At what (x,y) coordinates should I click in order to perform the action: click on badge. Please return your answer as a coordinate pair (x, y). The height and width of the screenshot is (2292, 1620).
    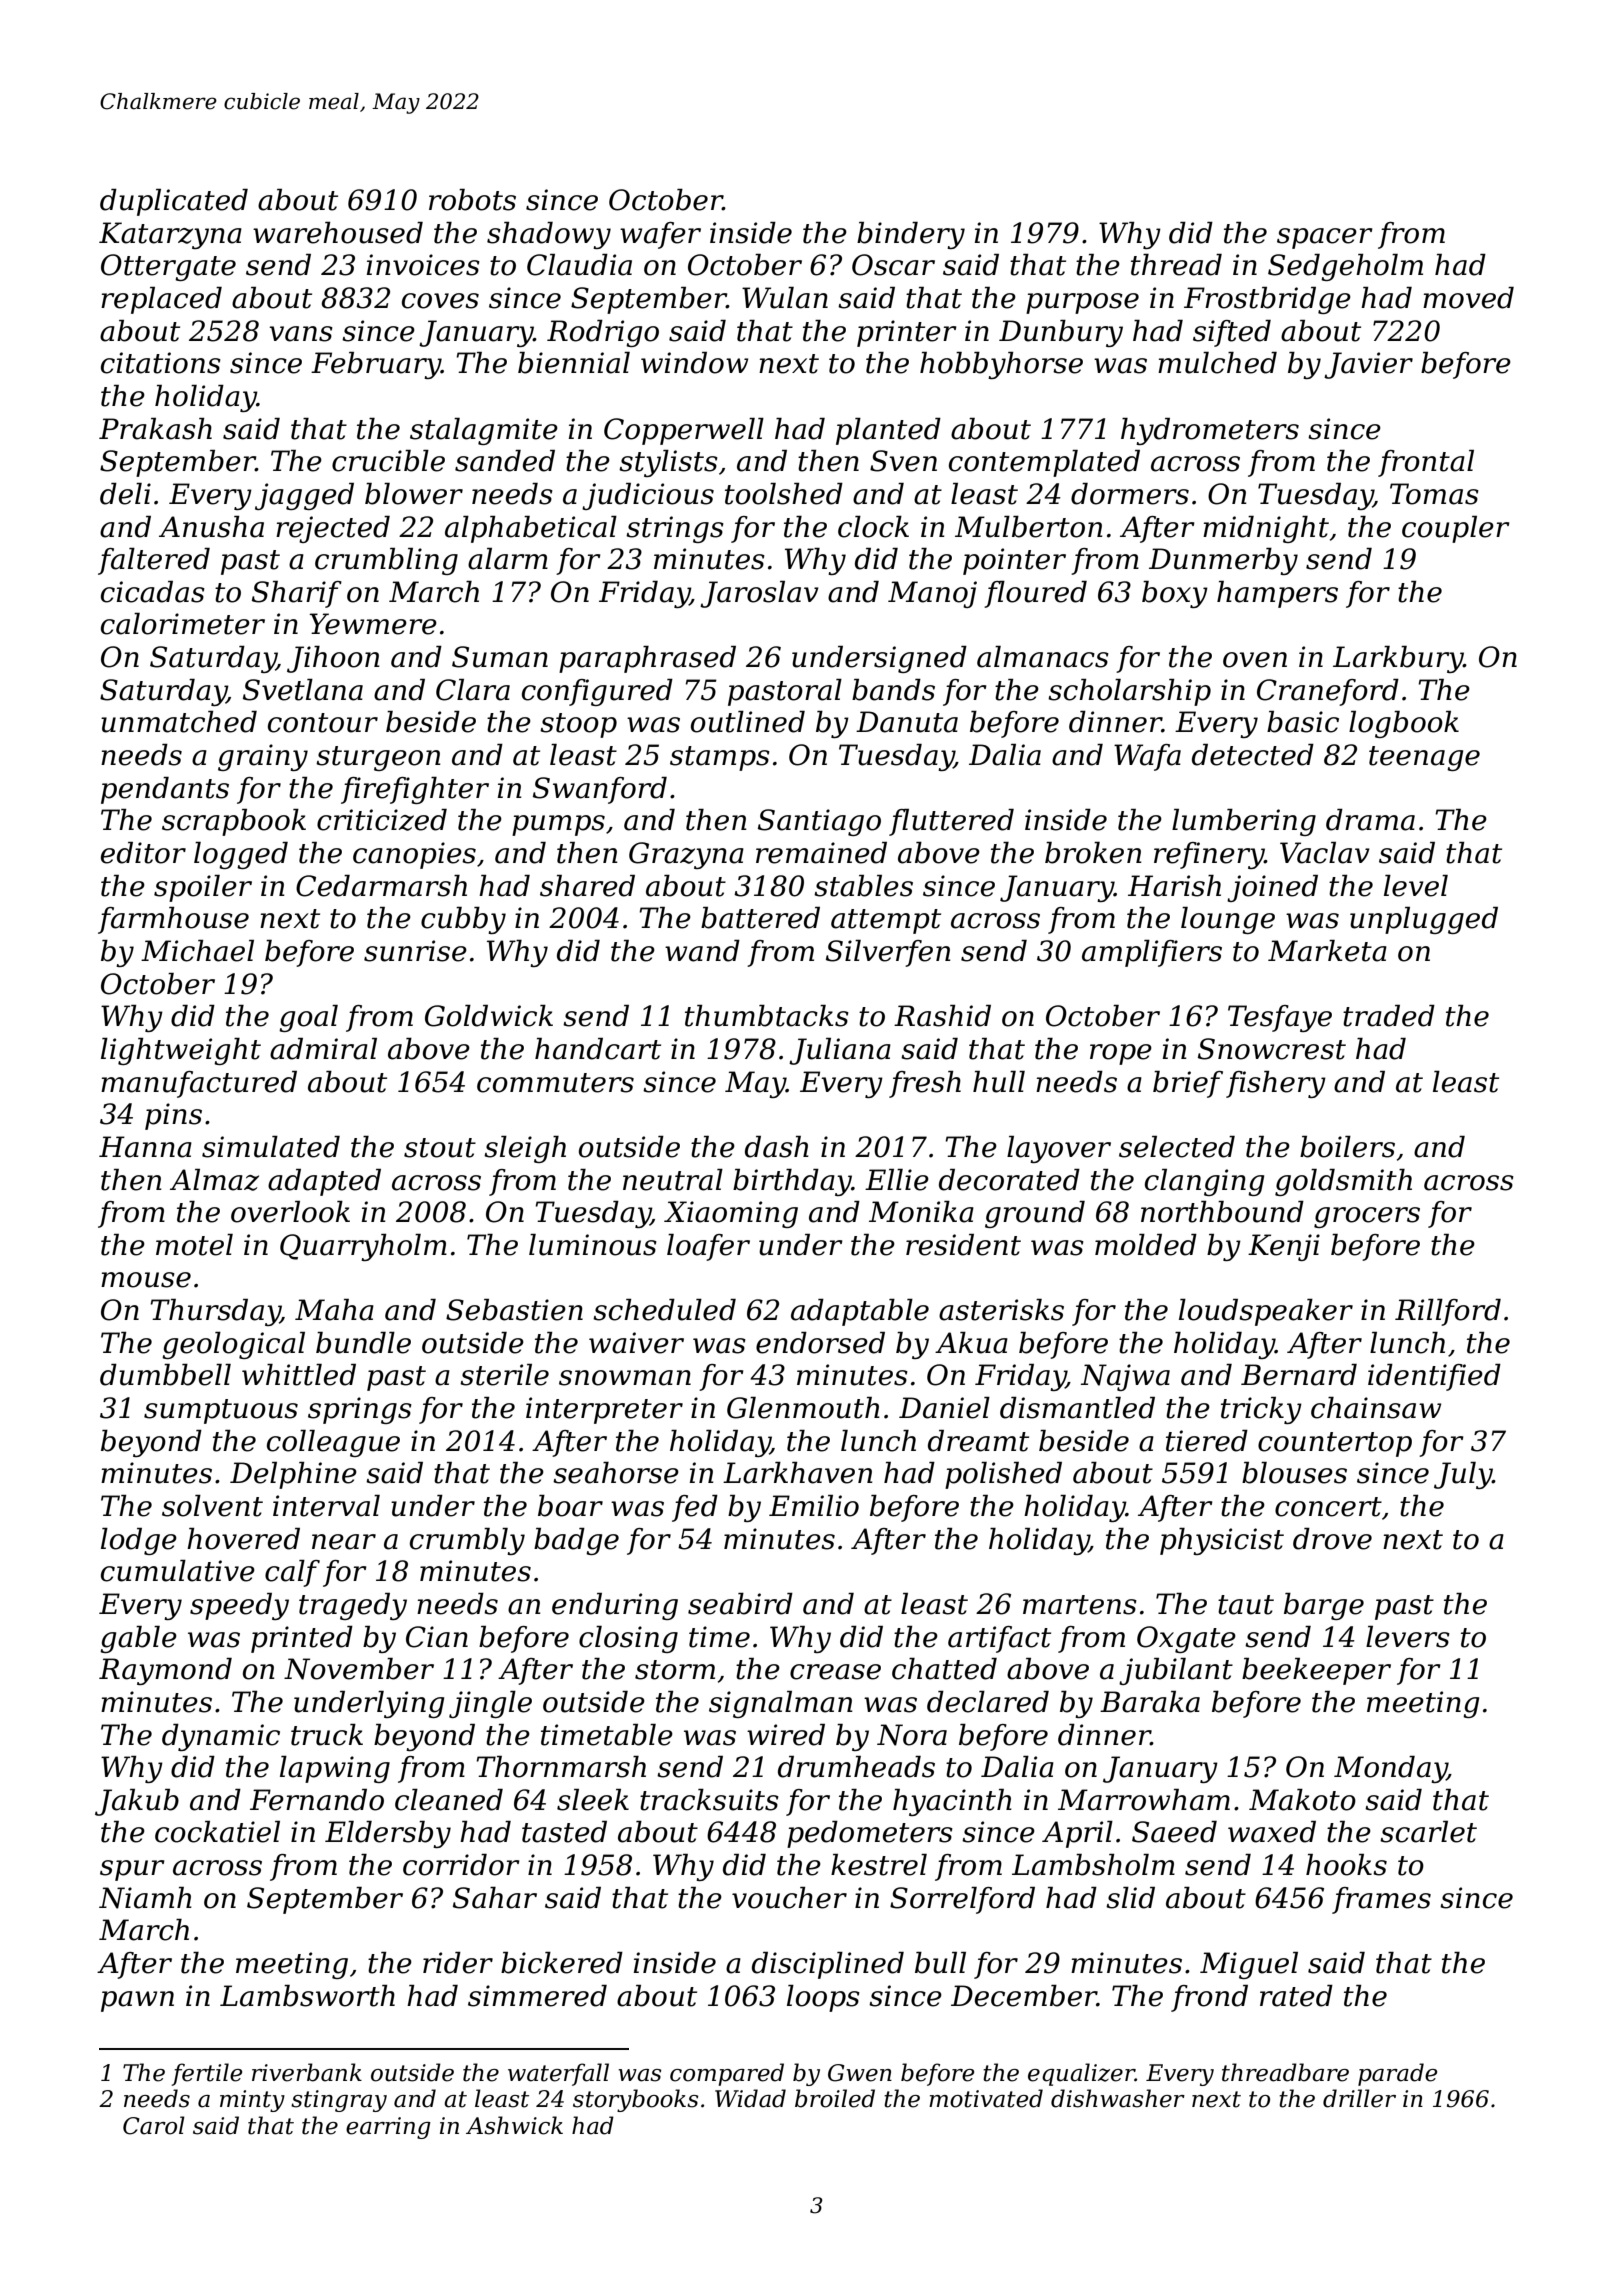
    Looking at the image, I should click on (576, 1541).
